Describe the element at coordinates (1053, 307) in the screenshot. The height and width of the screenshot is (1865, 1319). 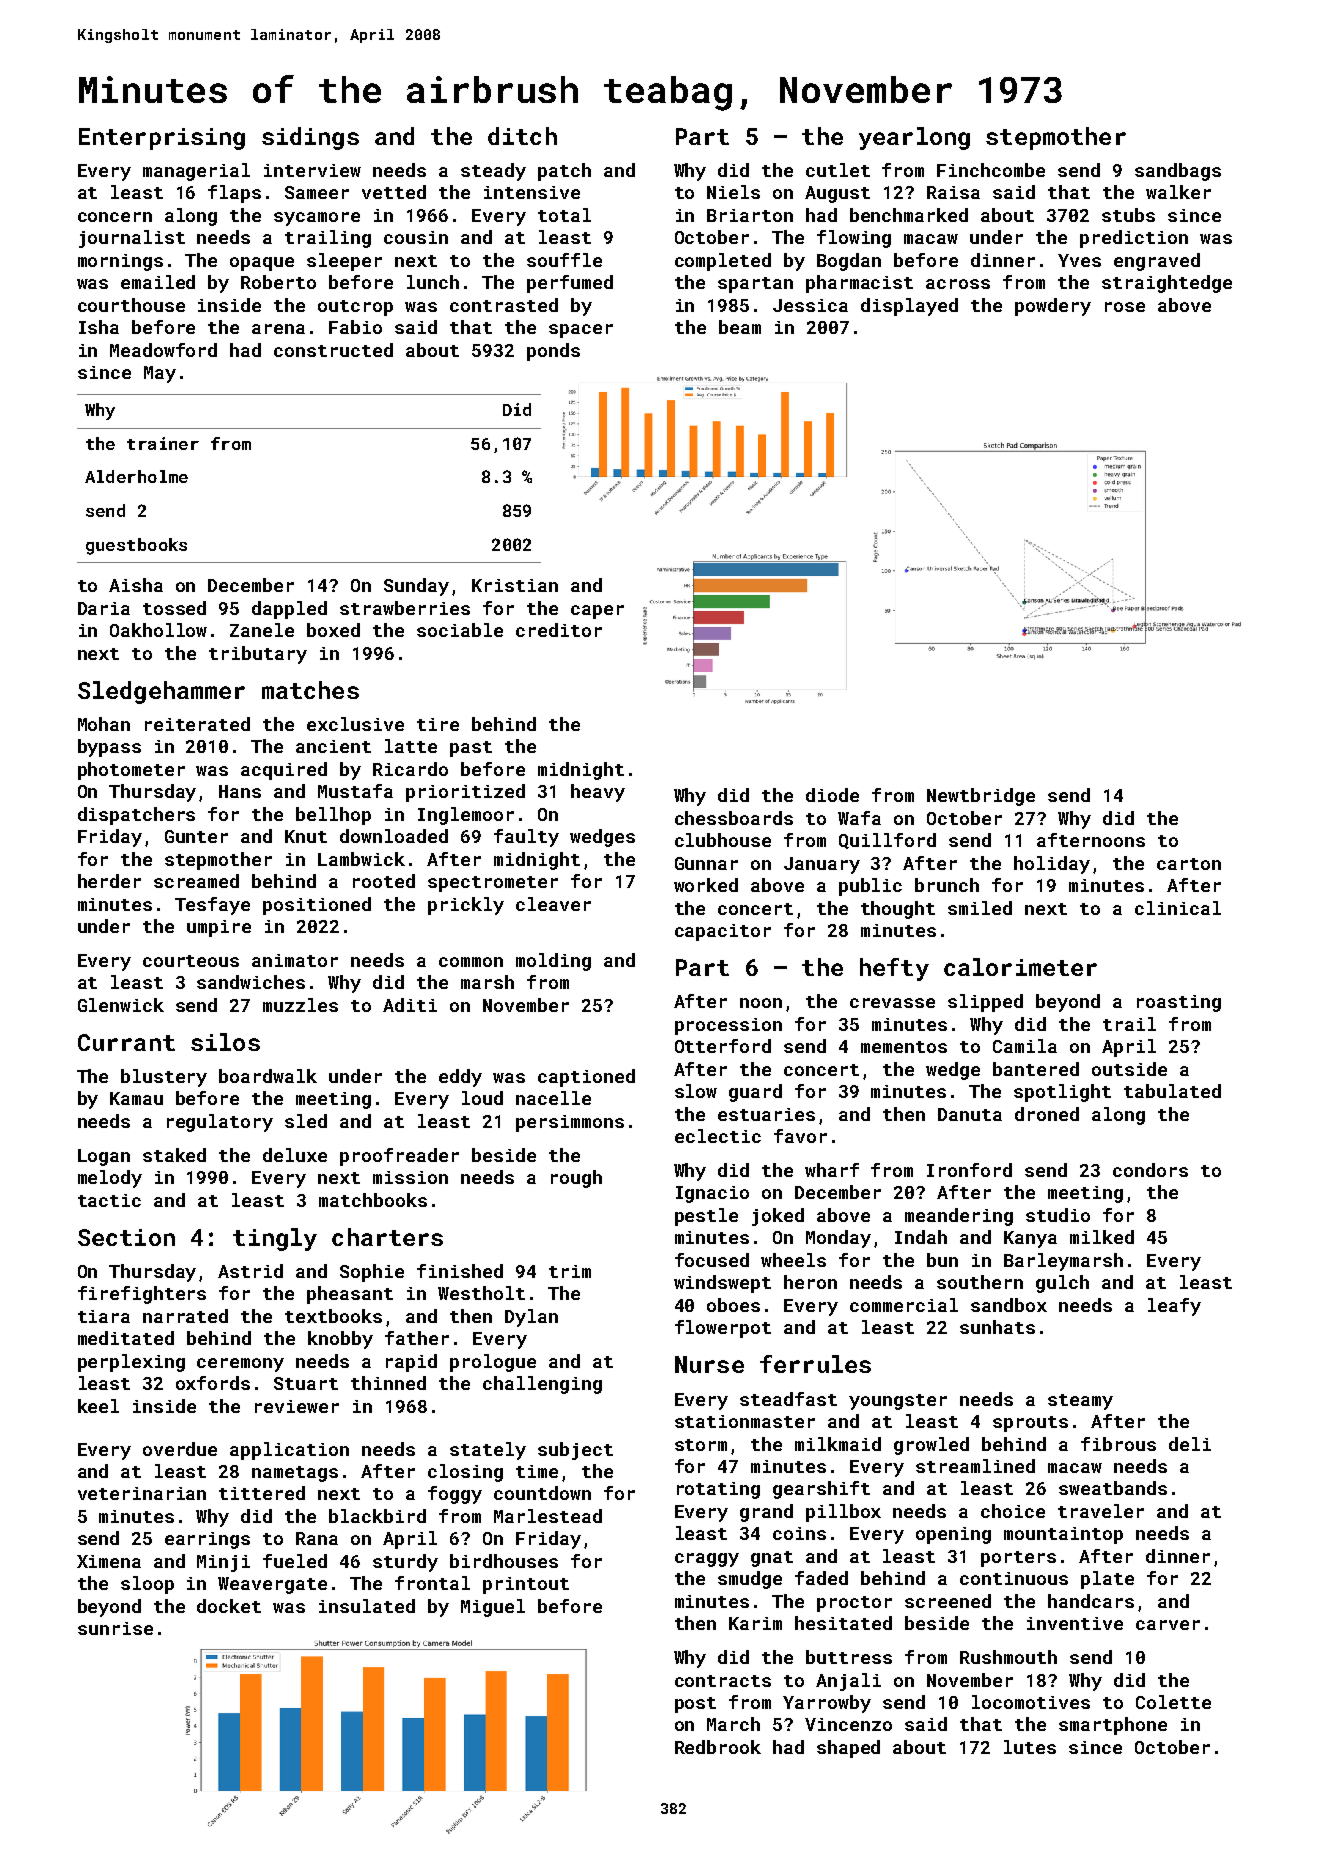
I see `powdery` at that location.
